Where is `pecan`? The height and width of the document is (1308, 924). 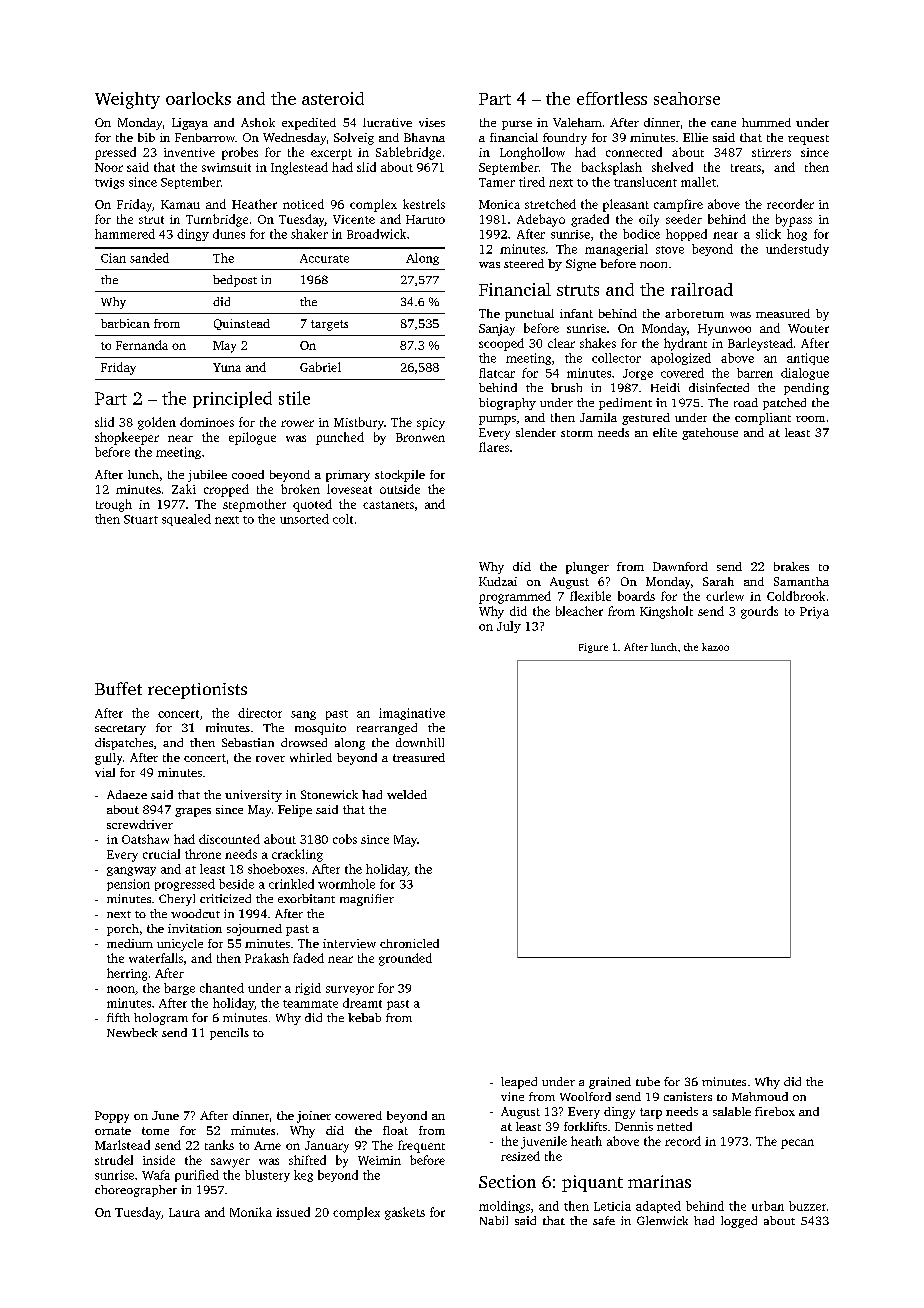 pecan is located at coordinates (797, 1144).
